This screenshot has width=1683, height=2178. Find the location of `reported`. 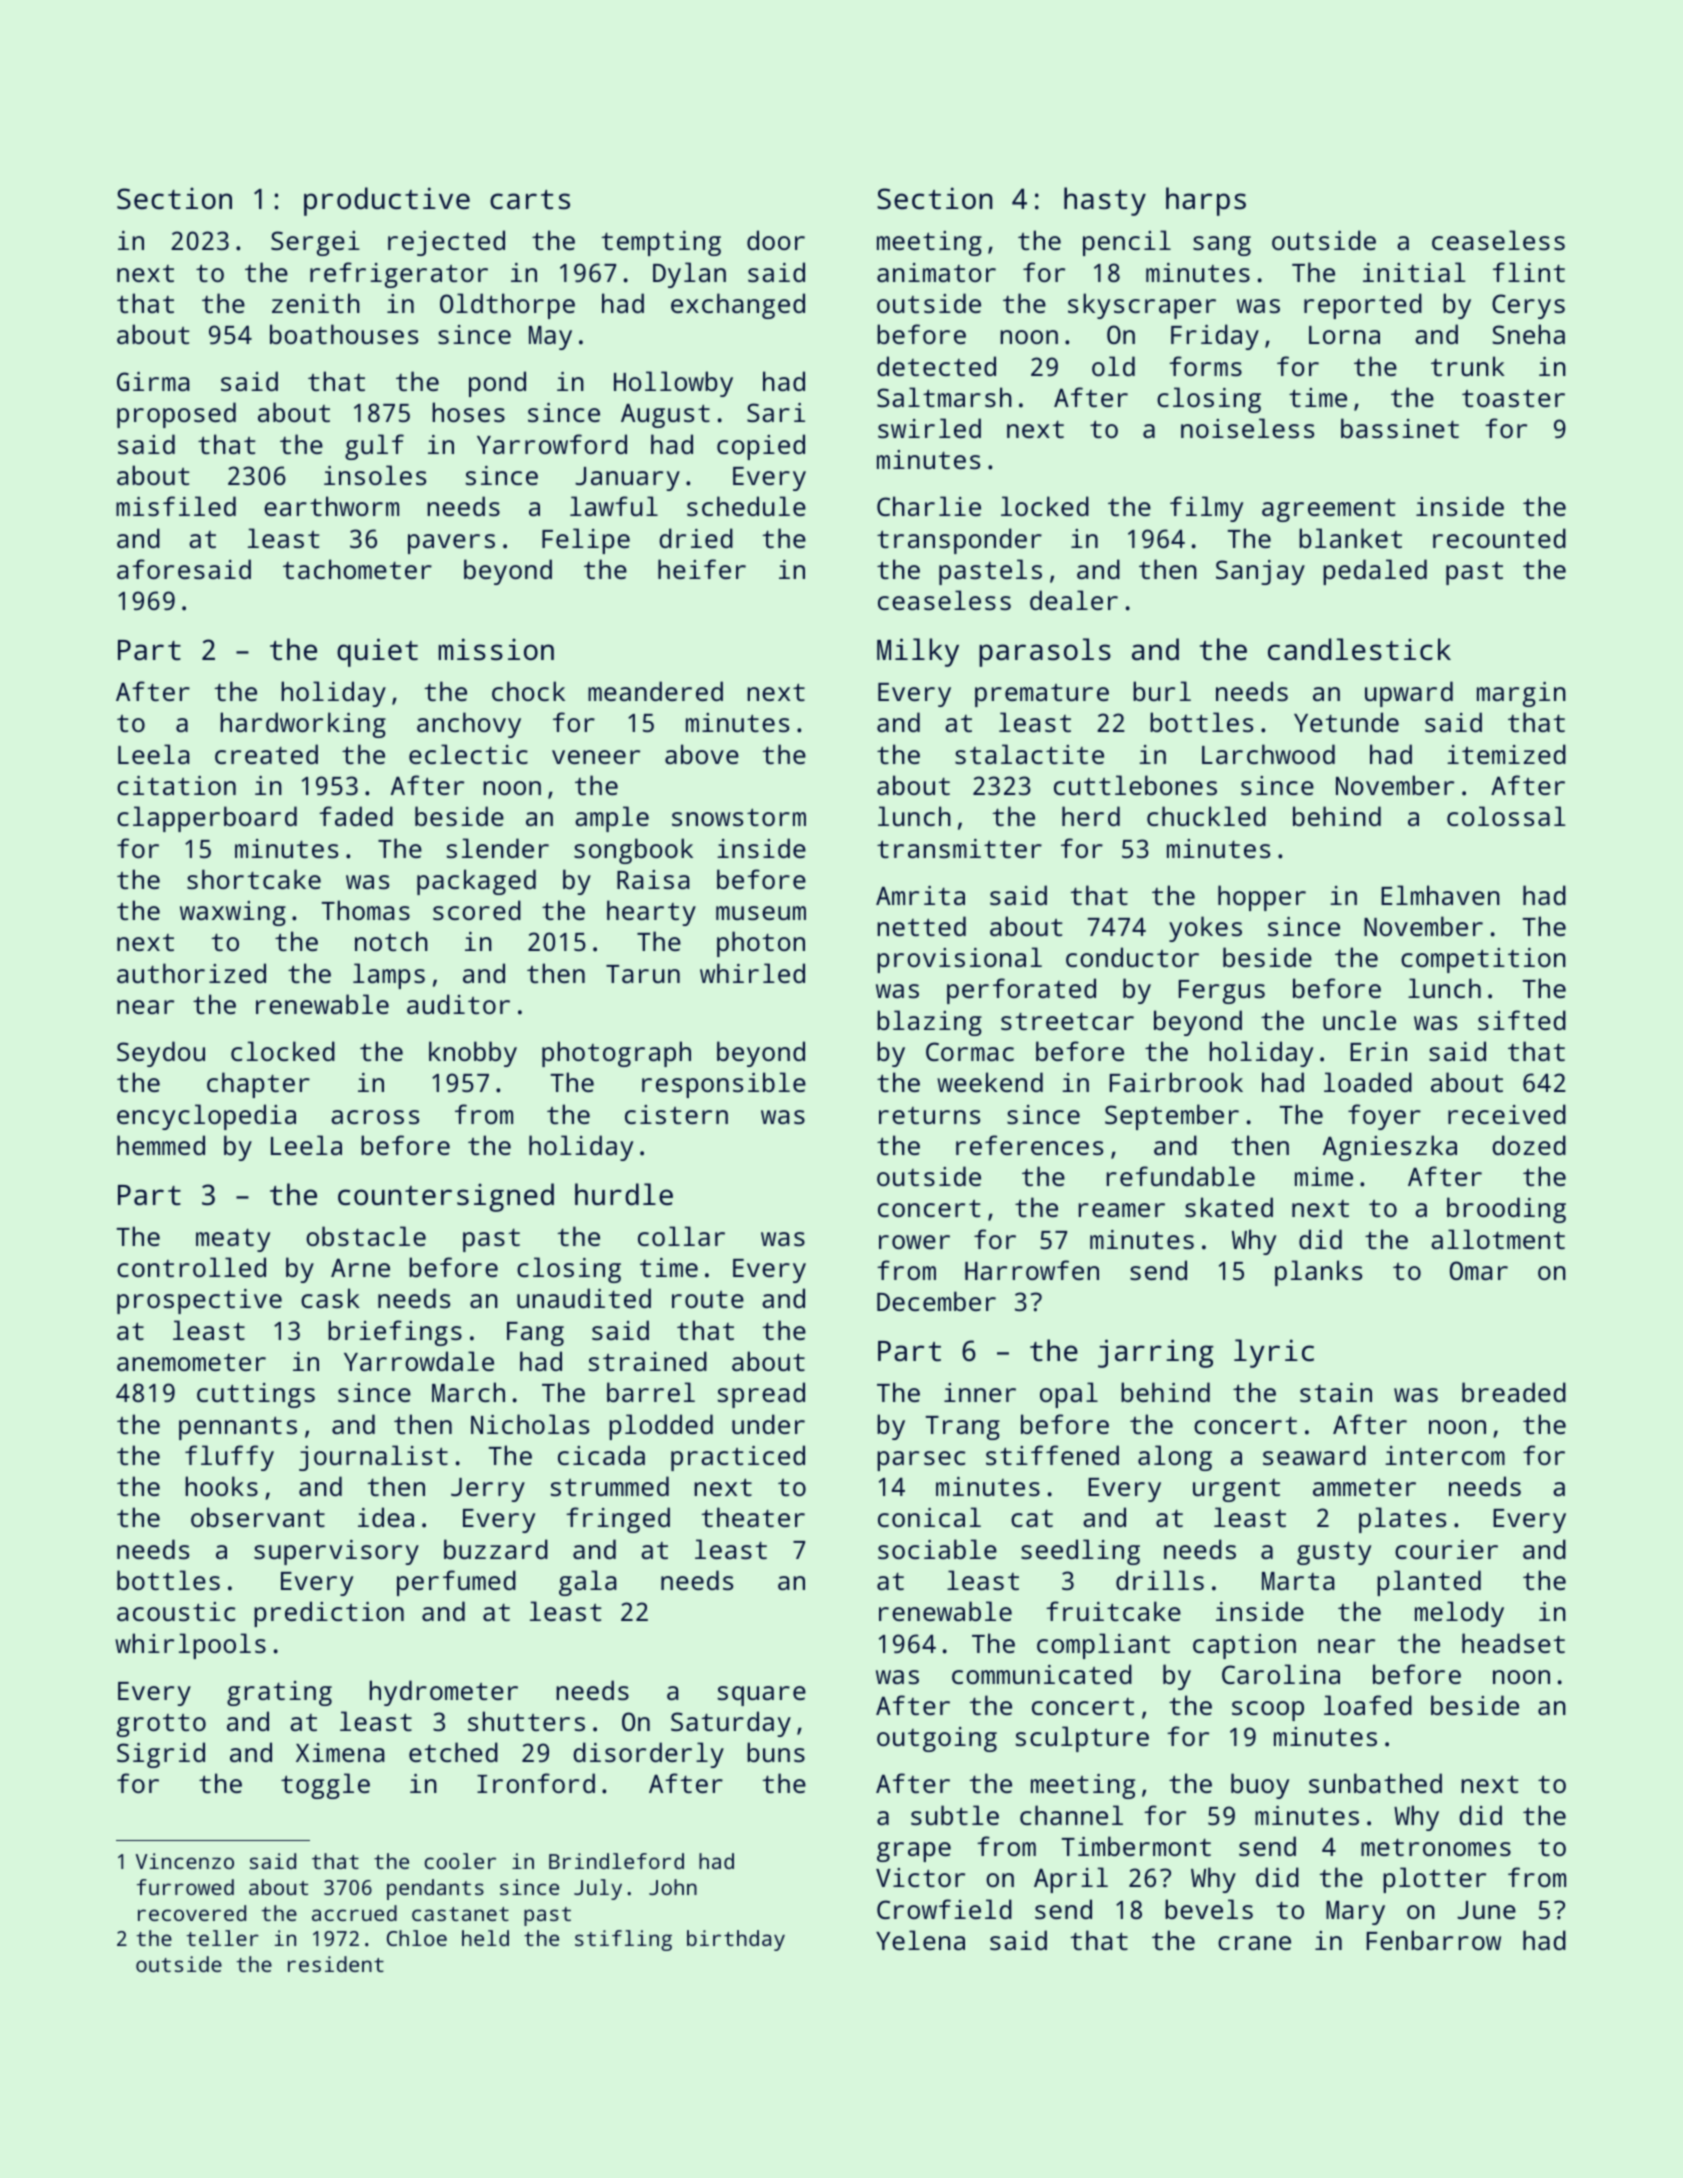

reported is located at coordinates (1363, 306).
